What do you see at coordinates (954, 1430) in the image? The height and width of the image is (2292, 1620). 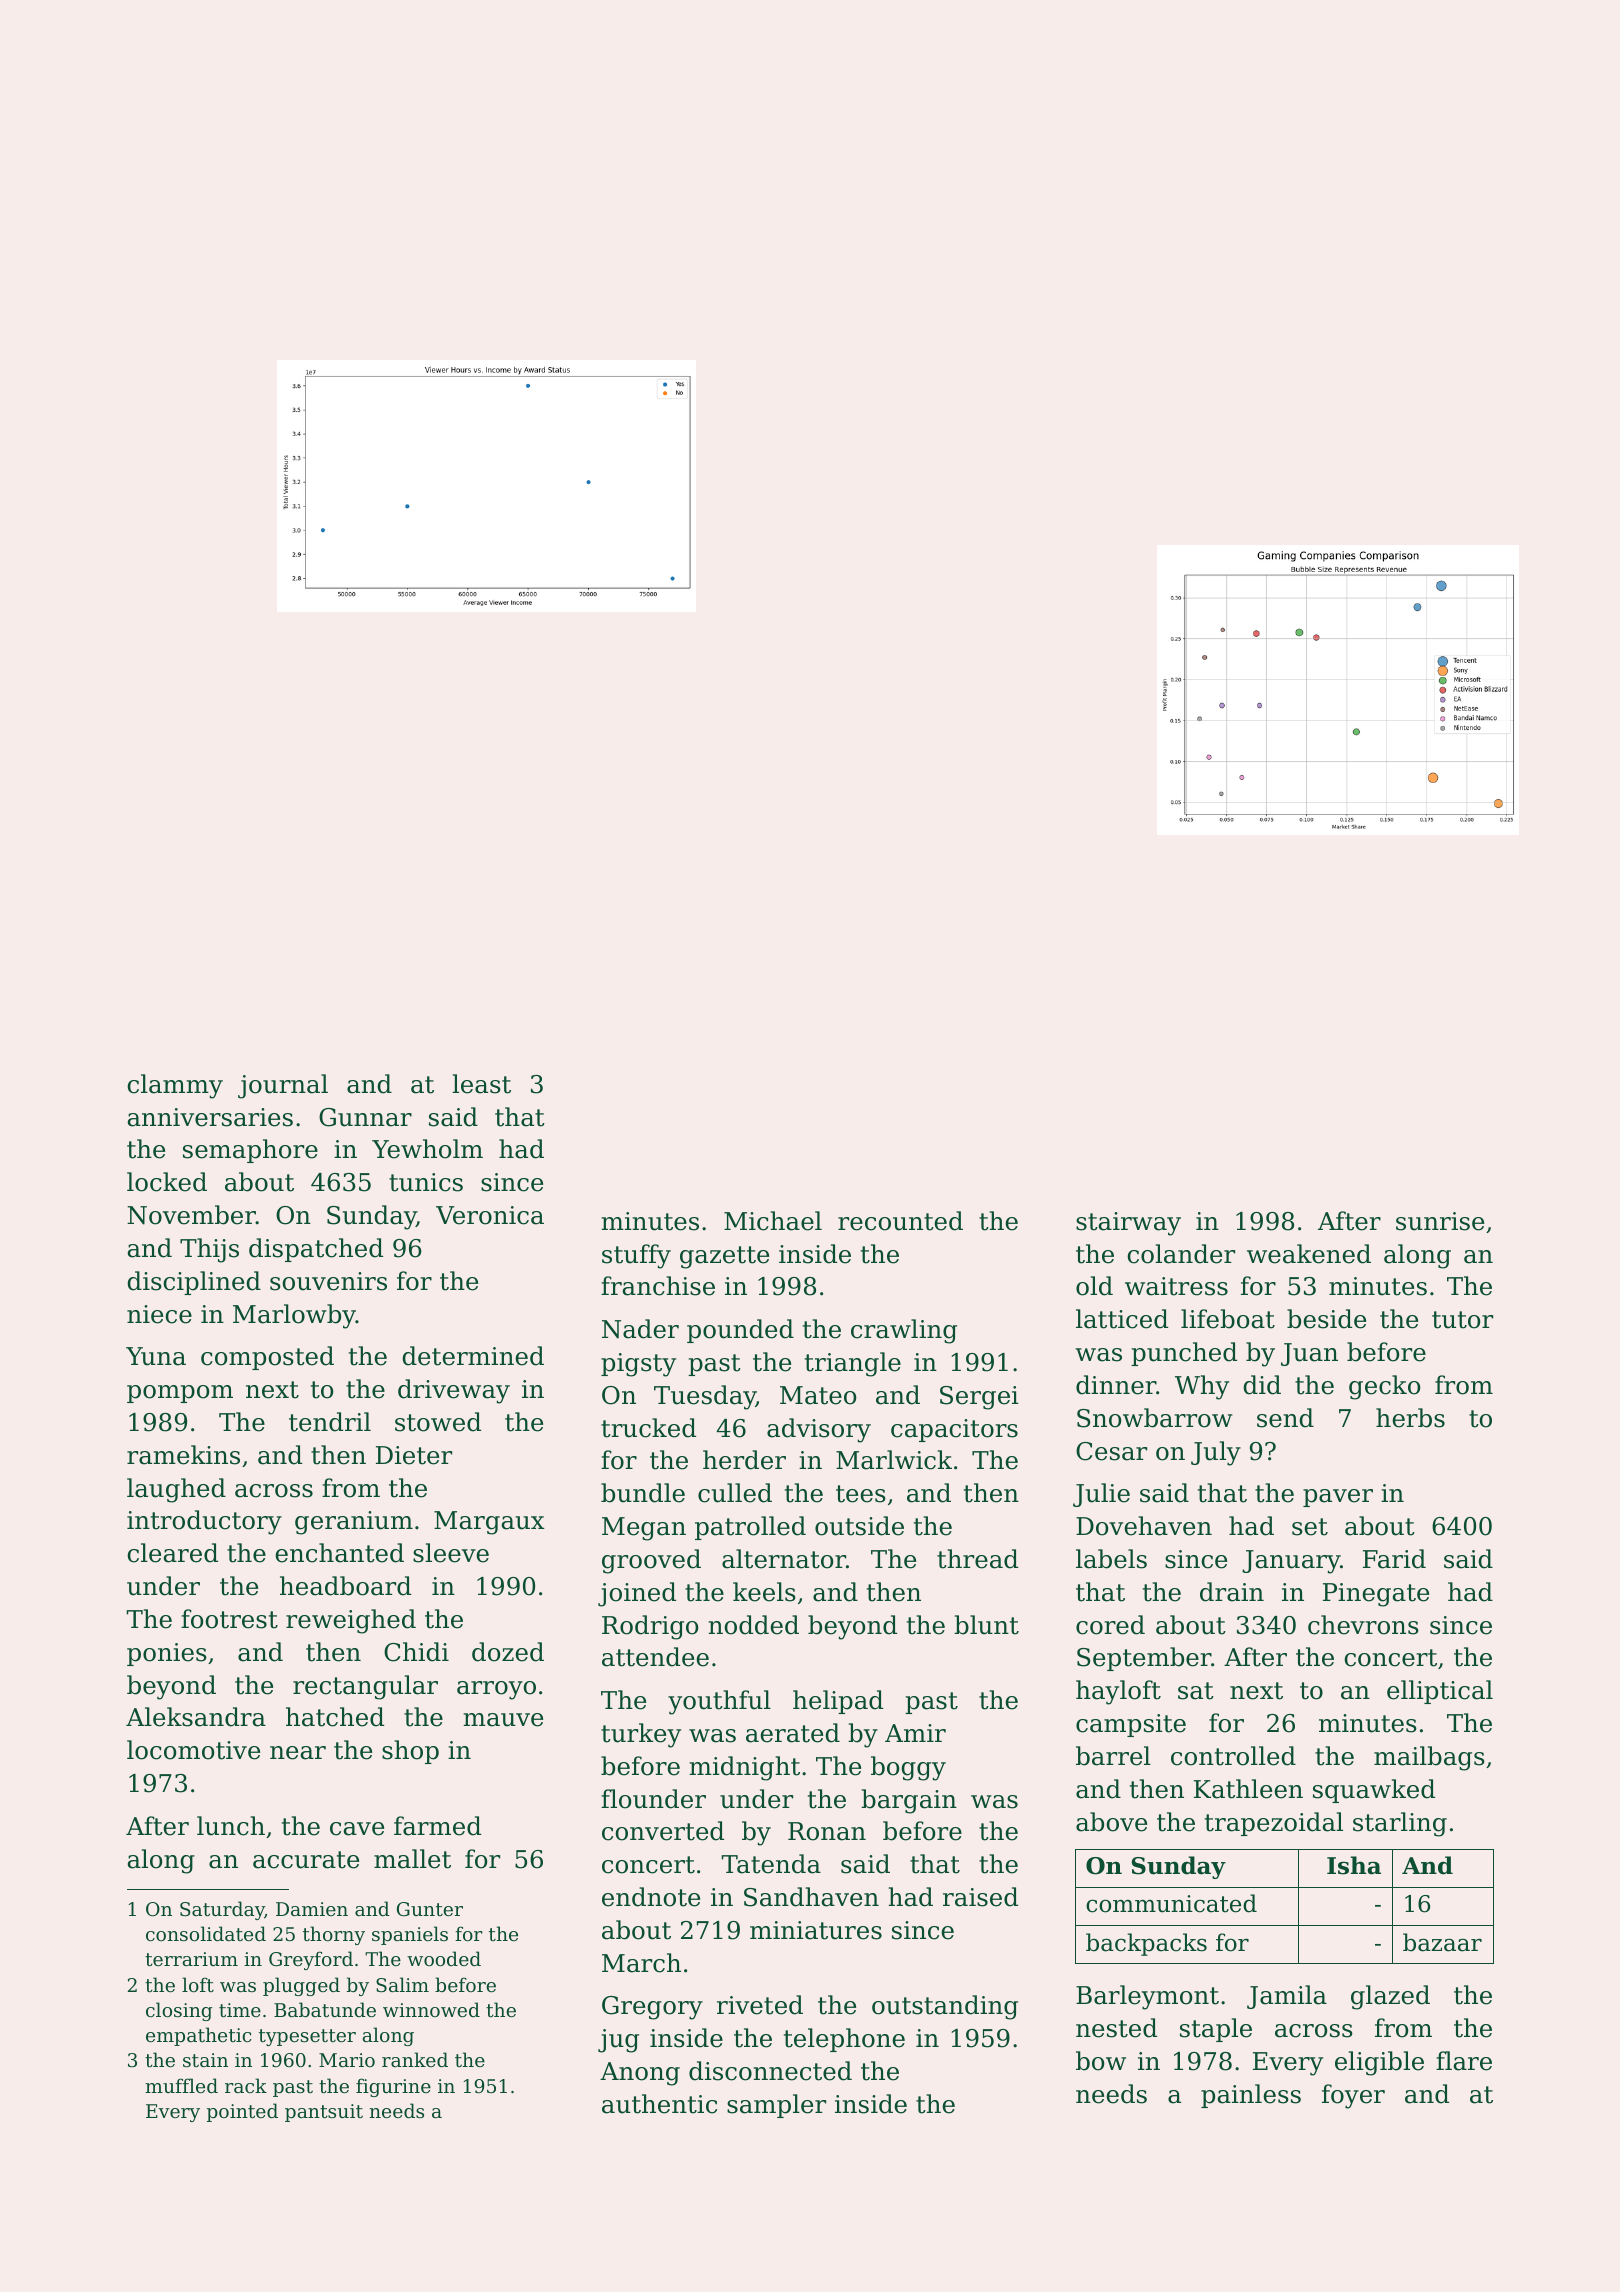 I see `capacitors` at bounding box center [954, 1430].
